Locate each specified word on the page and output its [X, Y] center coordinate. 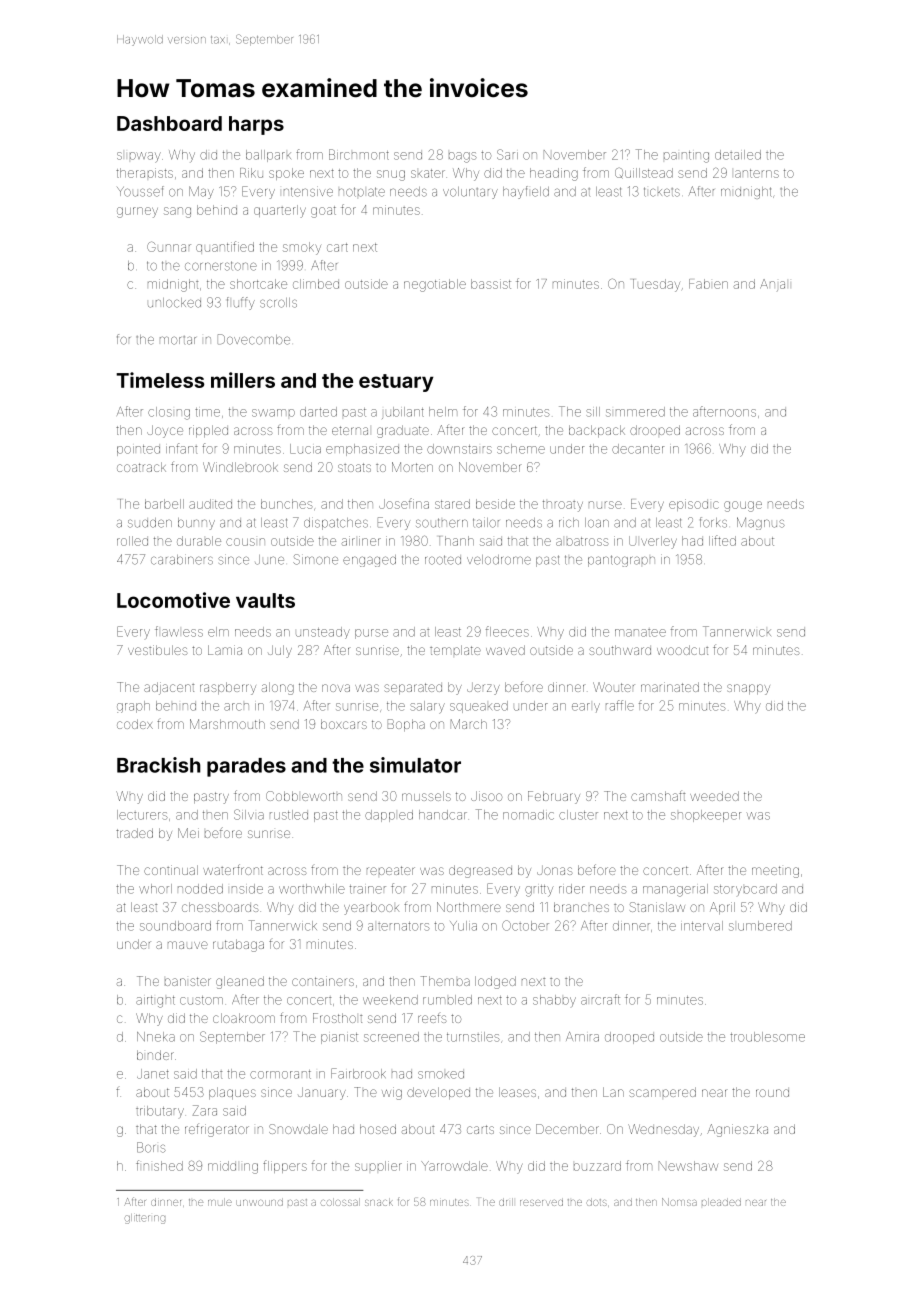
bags [463, 157]
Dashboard [169, 123]
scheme [521, 449]
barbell [164, 504]
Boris [151, 1147]
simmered [635, 412]
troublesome [767, 1037]
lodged [495, 982]
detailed [738, 155]
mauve [188, 945]
